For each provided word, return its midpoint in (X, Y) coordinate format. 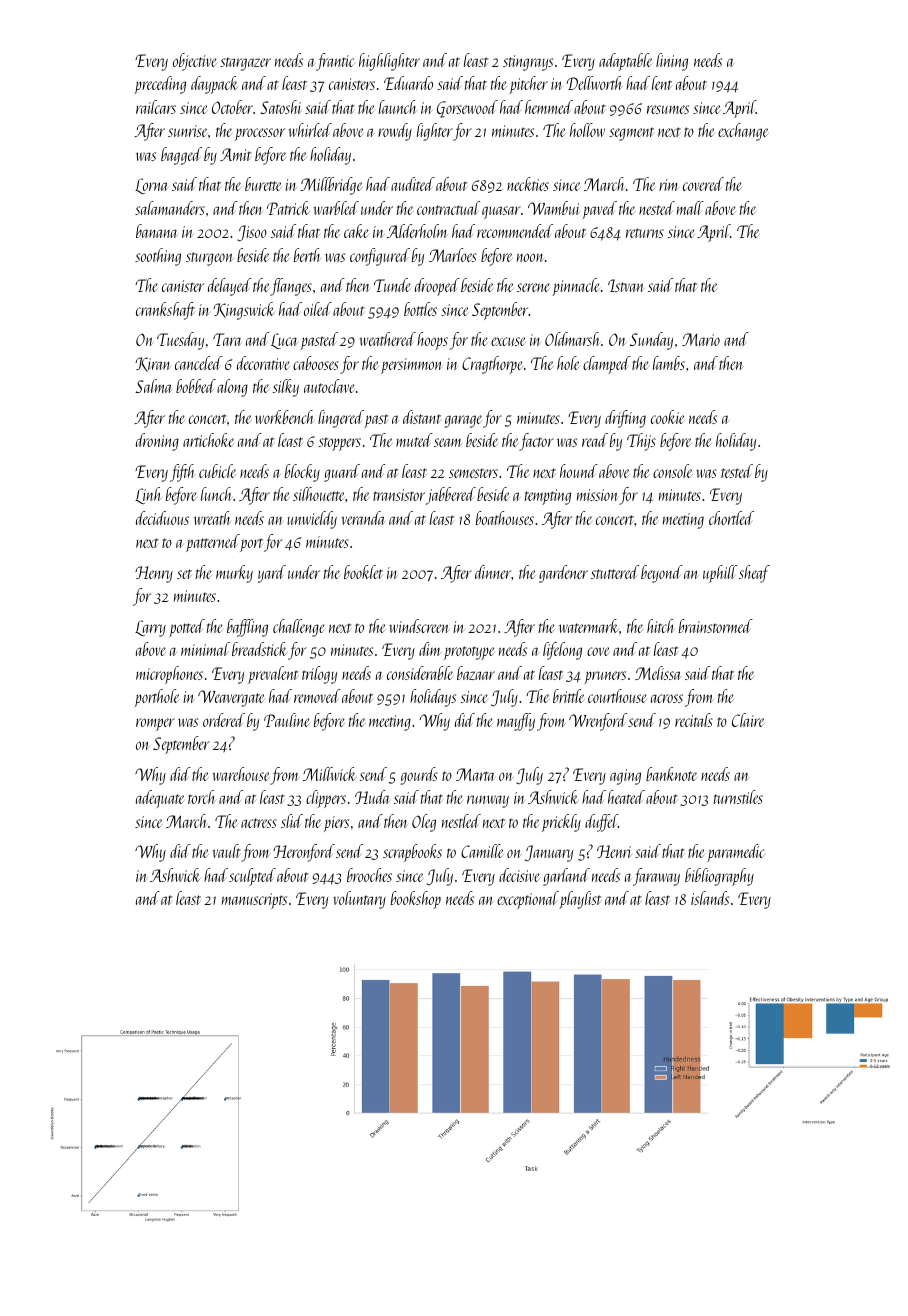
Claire (748, 720)
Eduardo (408, 83)
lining (672, 62)
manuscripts (254, 901)
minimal (205, 649)
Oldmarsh (572, 339)
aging (625, 777)
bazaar (476, 673)
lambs (669, 363)
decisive (519, 875)
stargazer (245, 64)
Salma (153, 386)
